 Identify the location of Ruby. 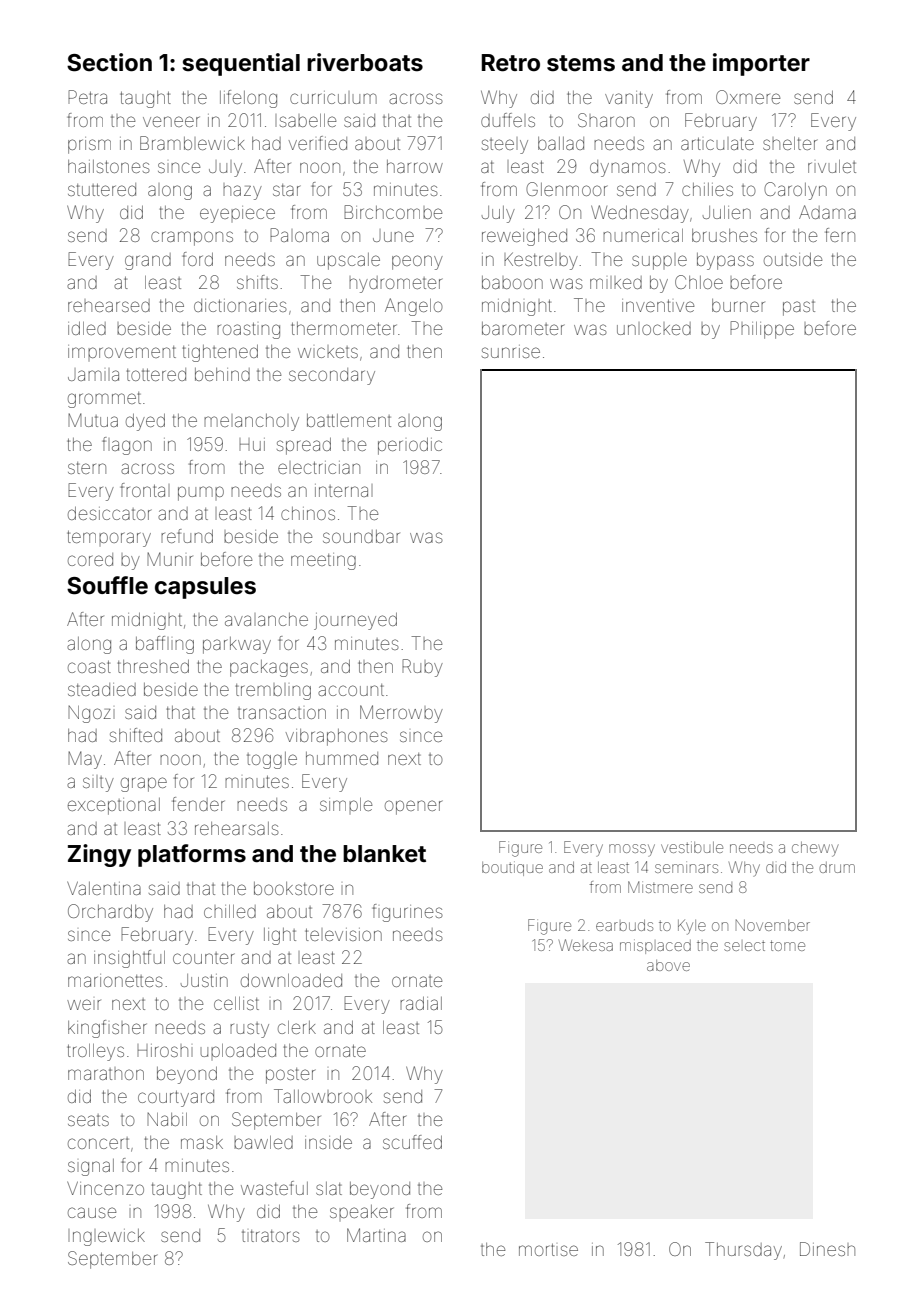
(422, 668).
